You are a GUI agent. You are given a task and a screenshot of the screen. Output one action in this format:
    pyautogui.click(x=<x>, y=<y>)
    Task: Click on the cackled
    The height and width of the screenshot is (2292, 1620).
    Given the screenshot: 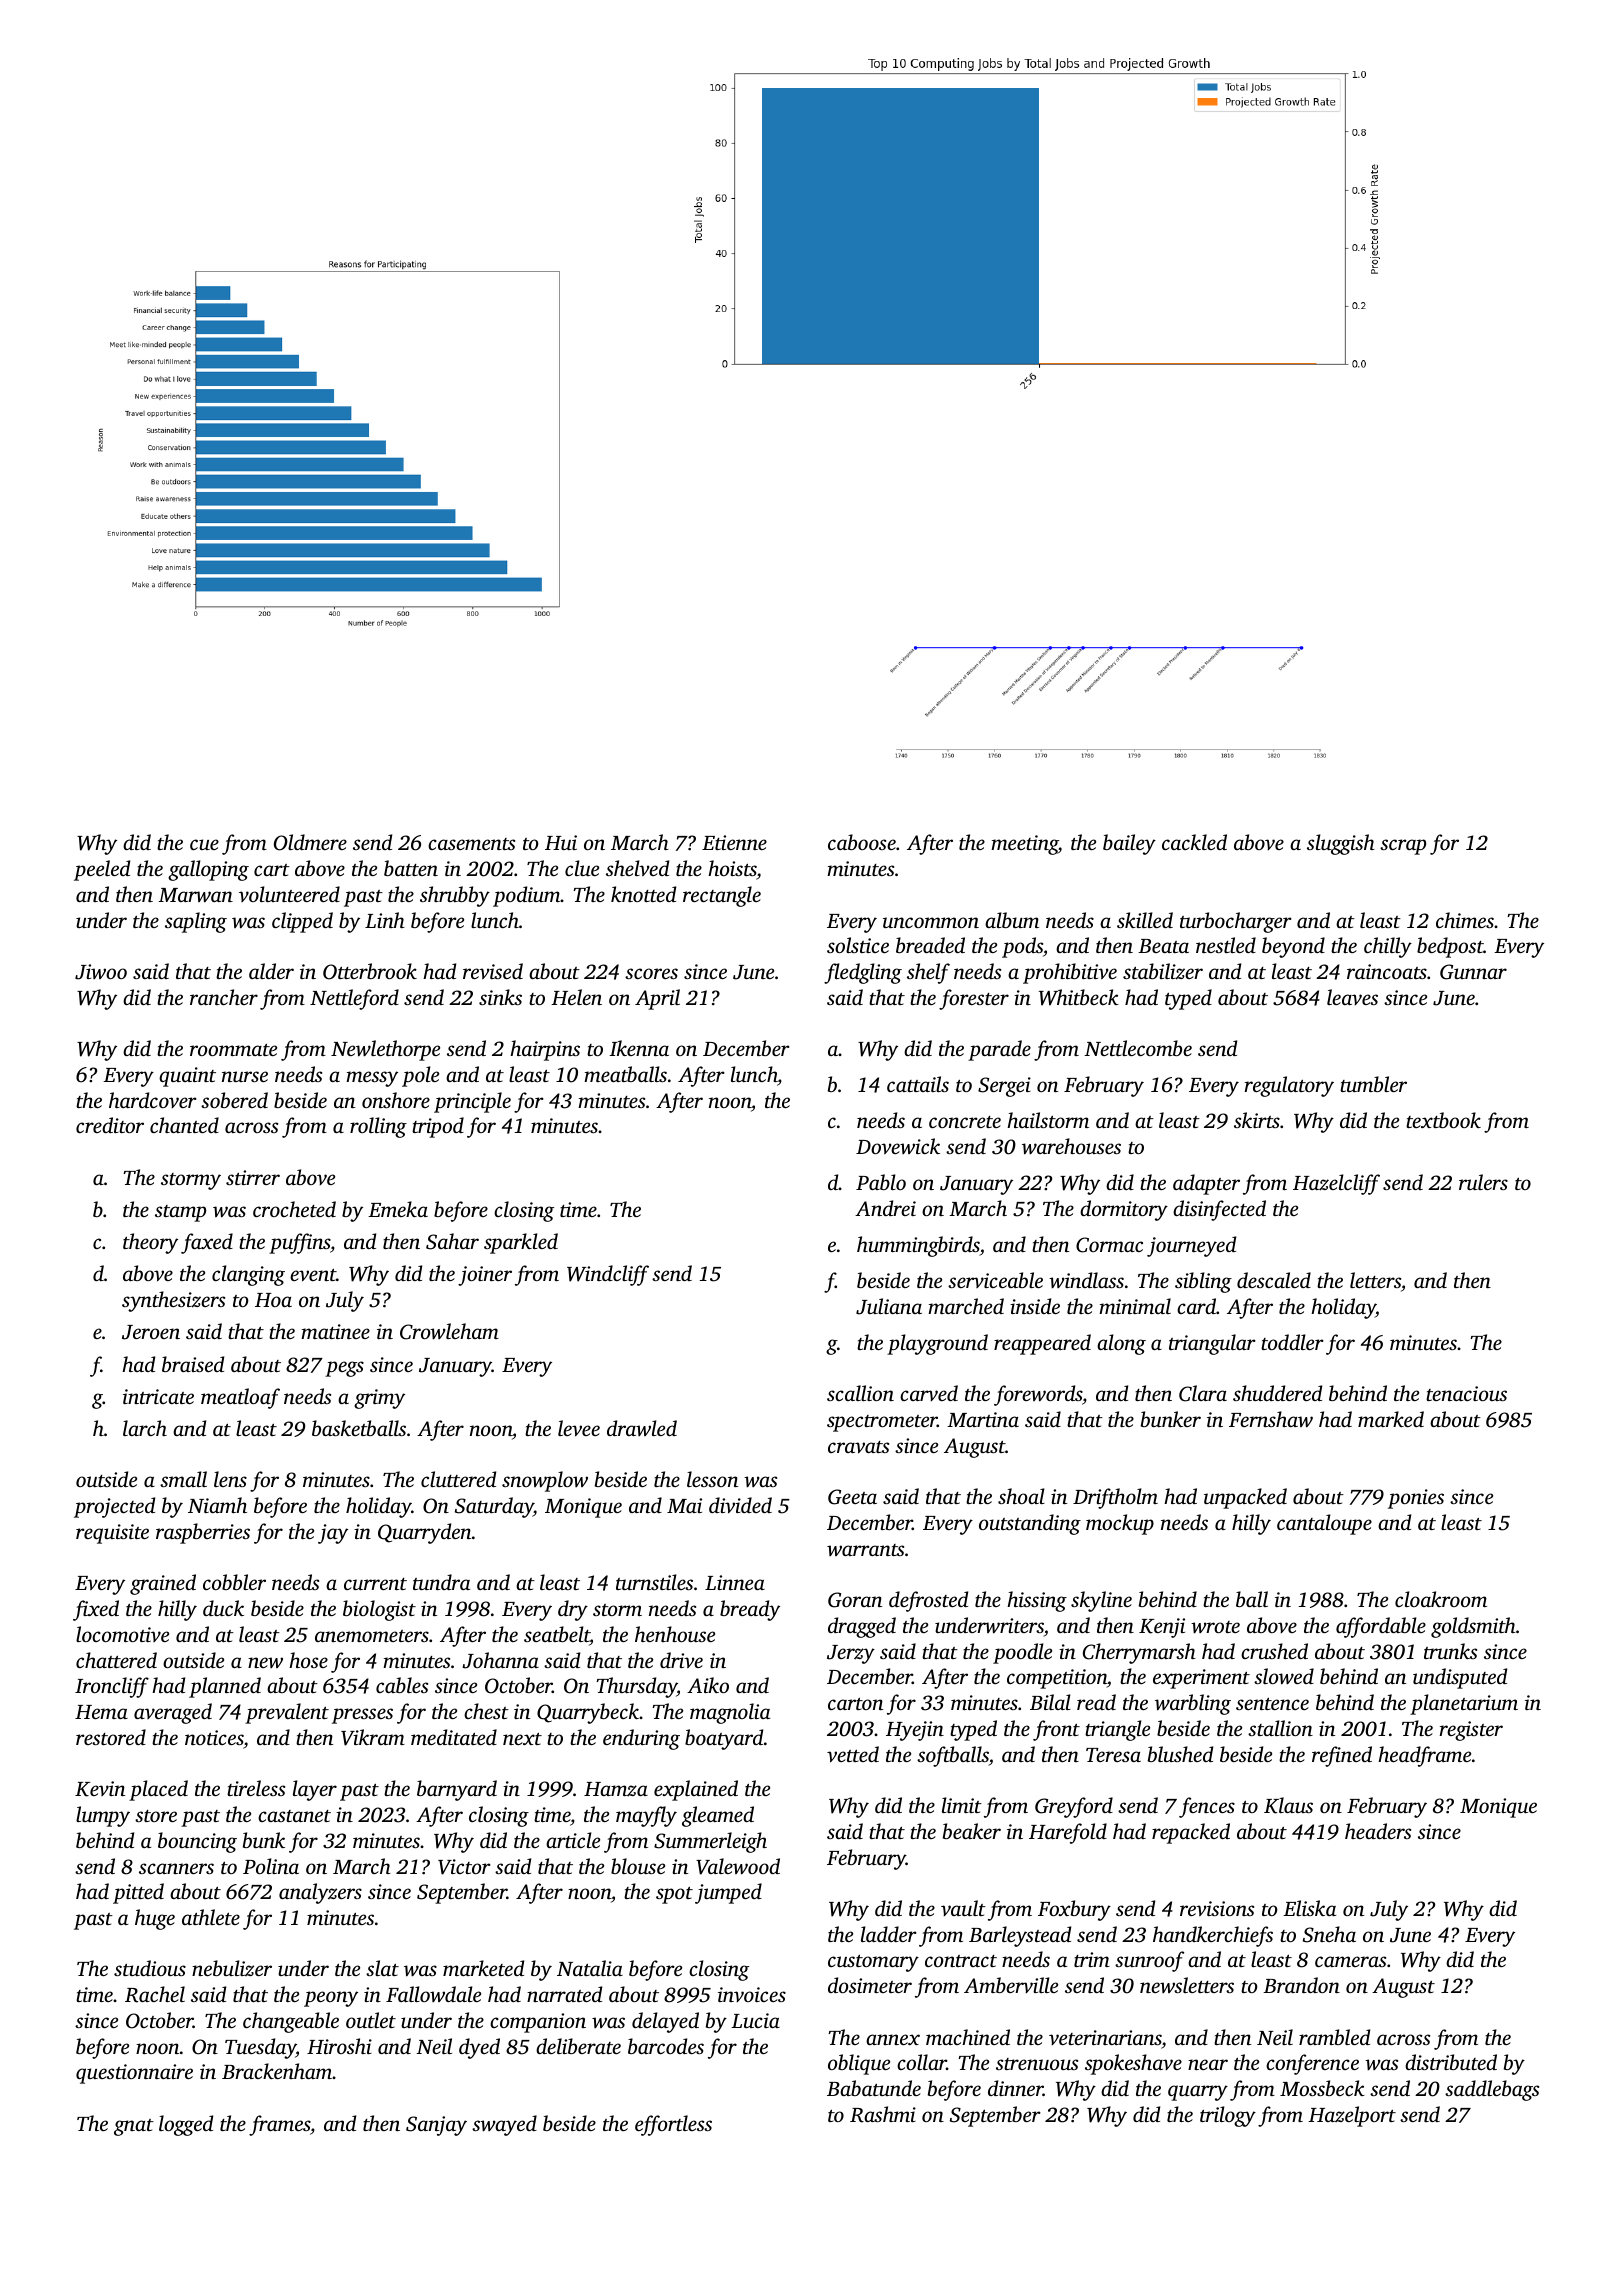 What is the action you would take?
    pyautogui.click(x=1194, y=842)
